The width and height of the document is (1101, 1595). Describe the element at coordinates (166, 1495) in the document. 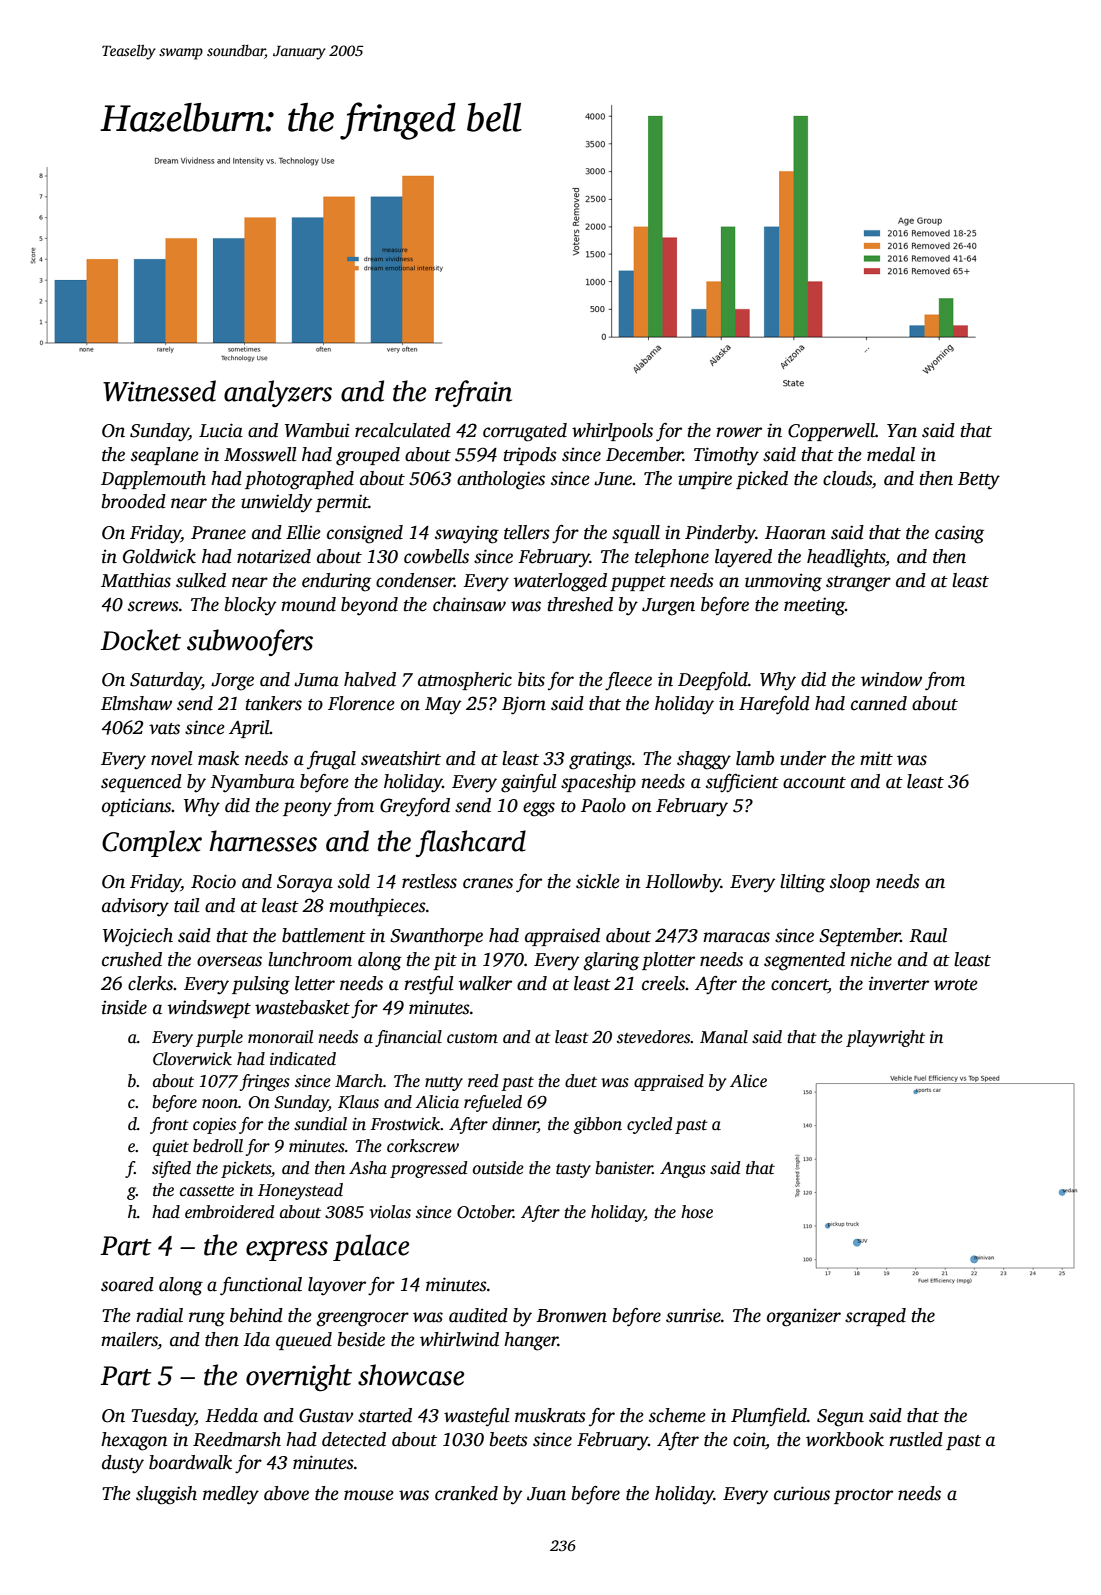

I see `sluggish` at that location.
